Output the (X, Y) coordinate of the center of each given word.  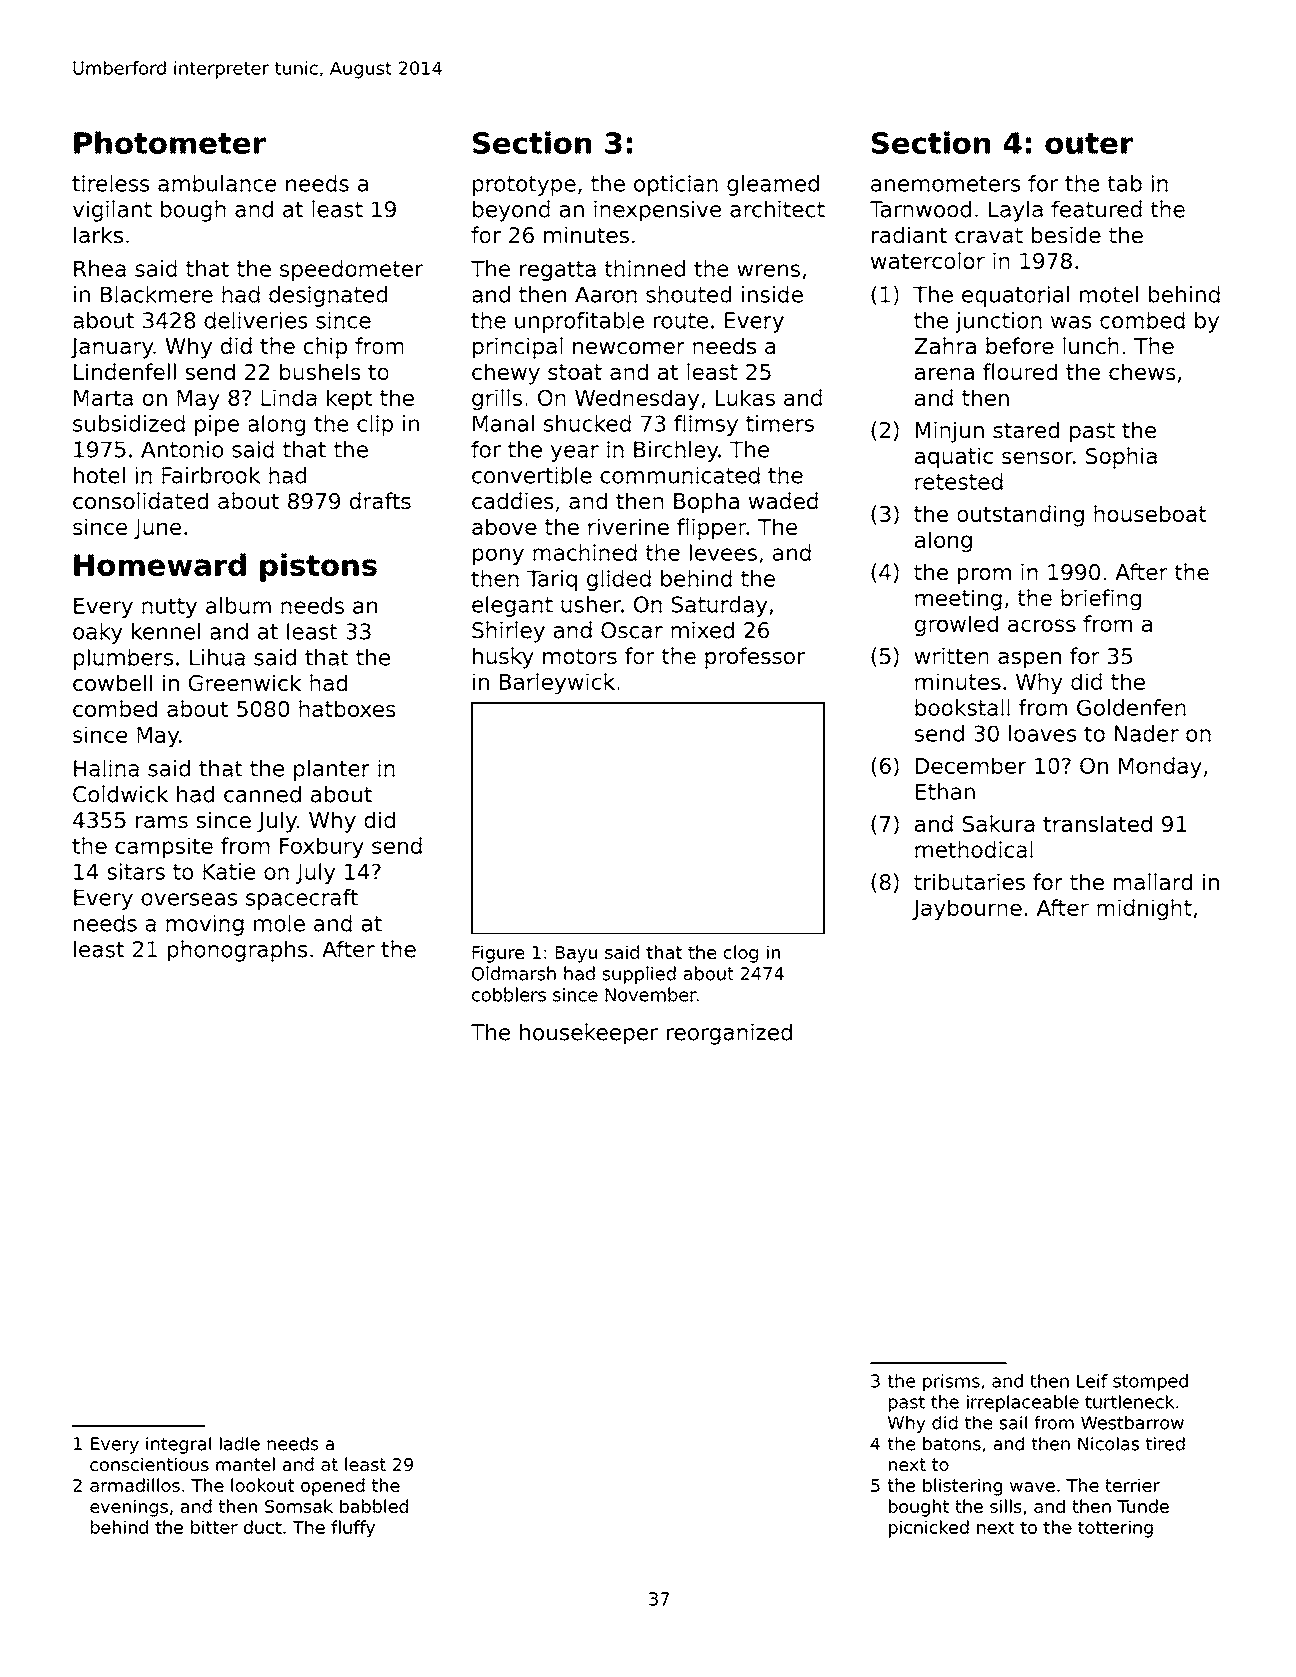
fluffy (353, 1529)
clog (741, 954)
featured (1096, 209)
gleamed (773, 185)
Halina (106, 768)
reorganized (729, 1034)
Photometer (170, 142)
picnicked (929, 1529)
